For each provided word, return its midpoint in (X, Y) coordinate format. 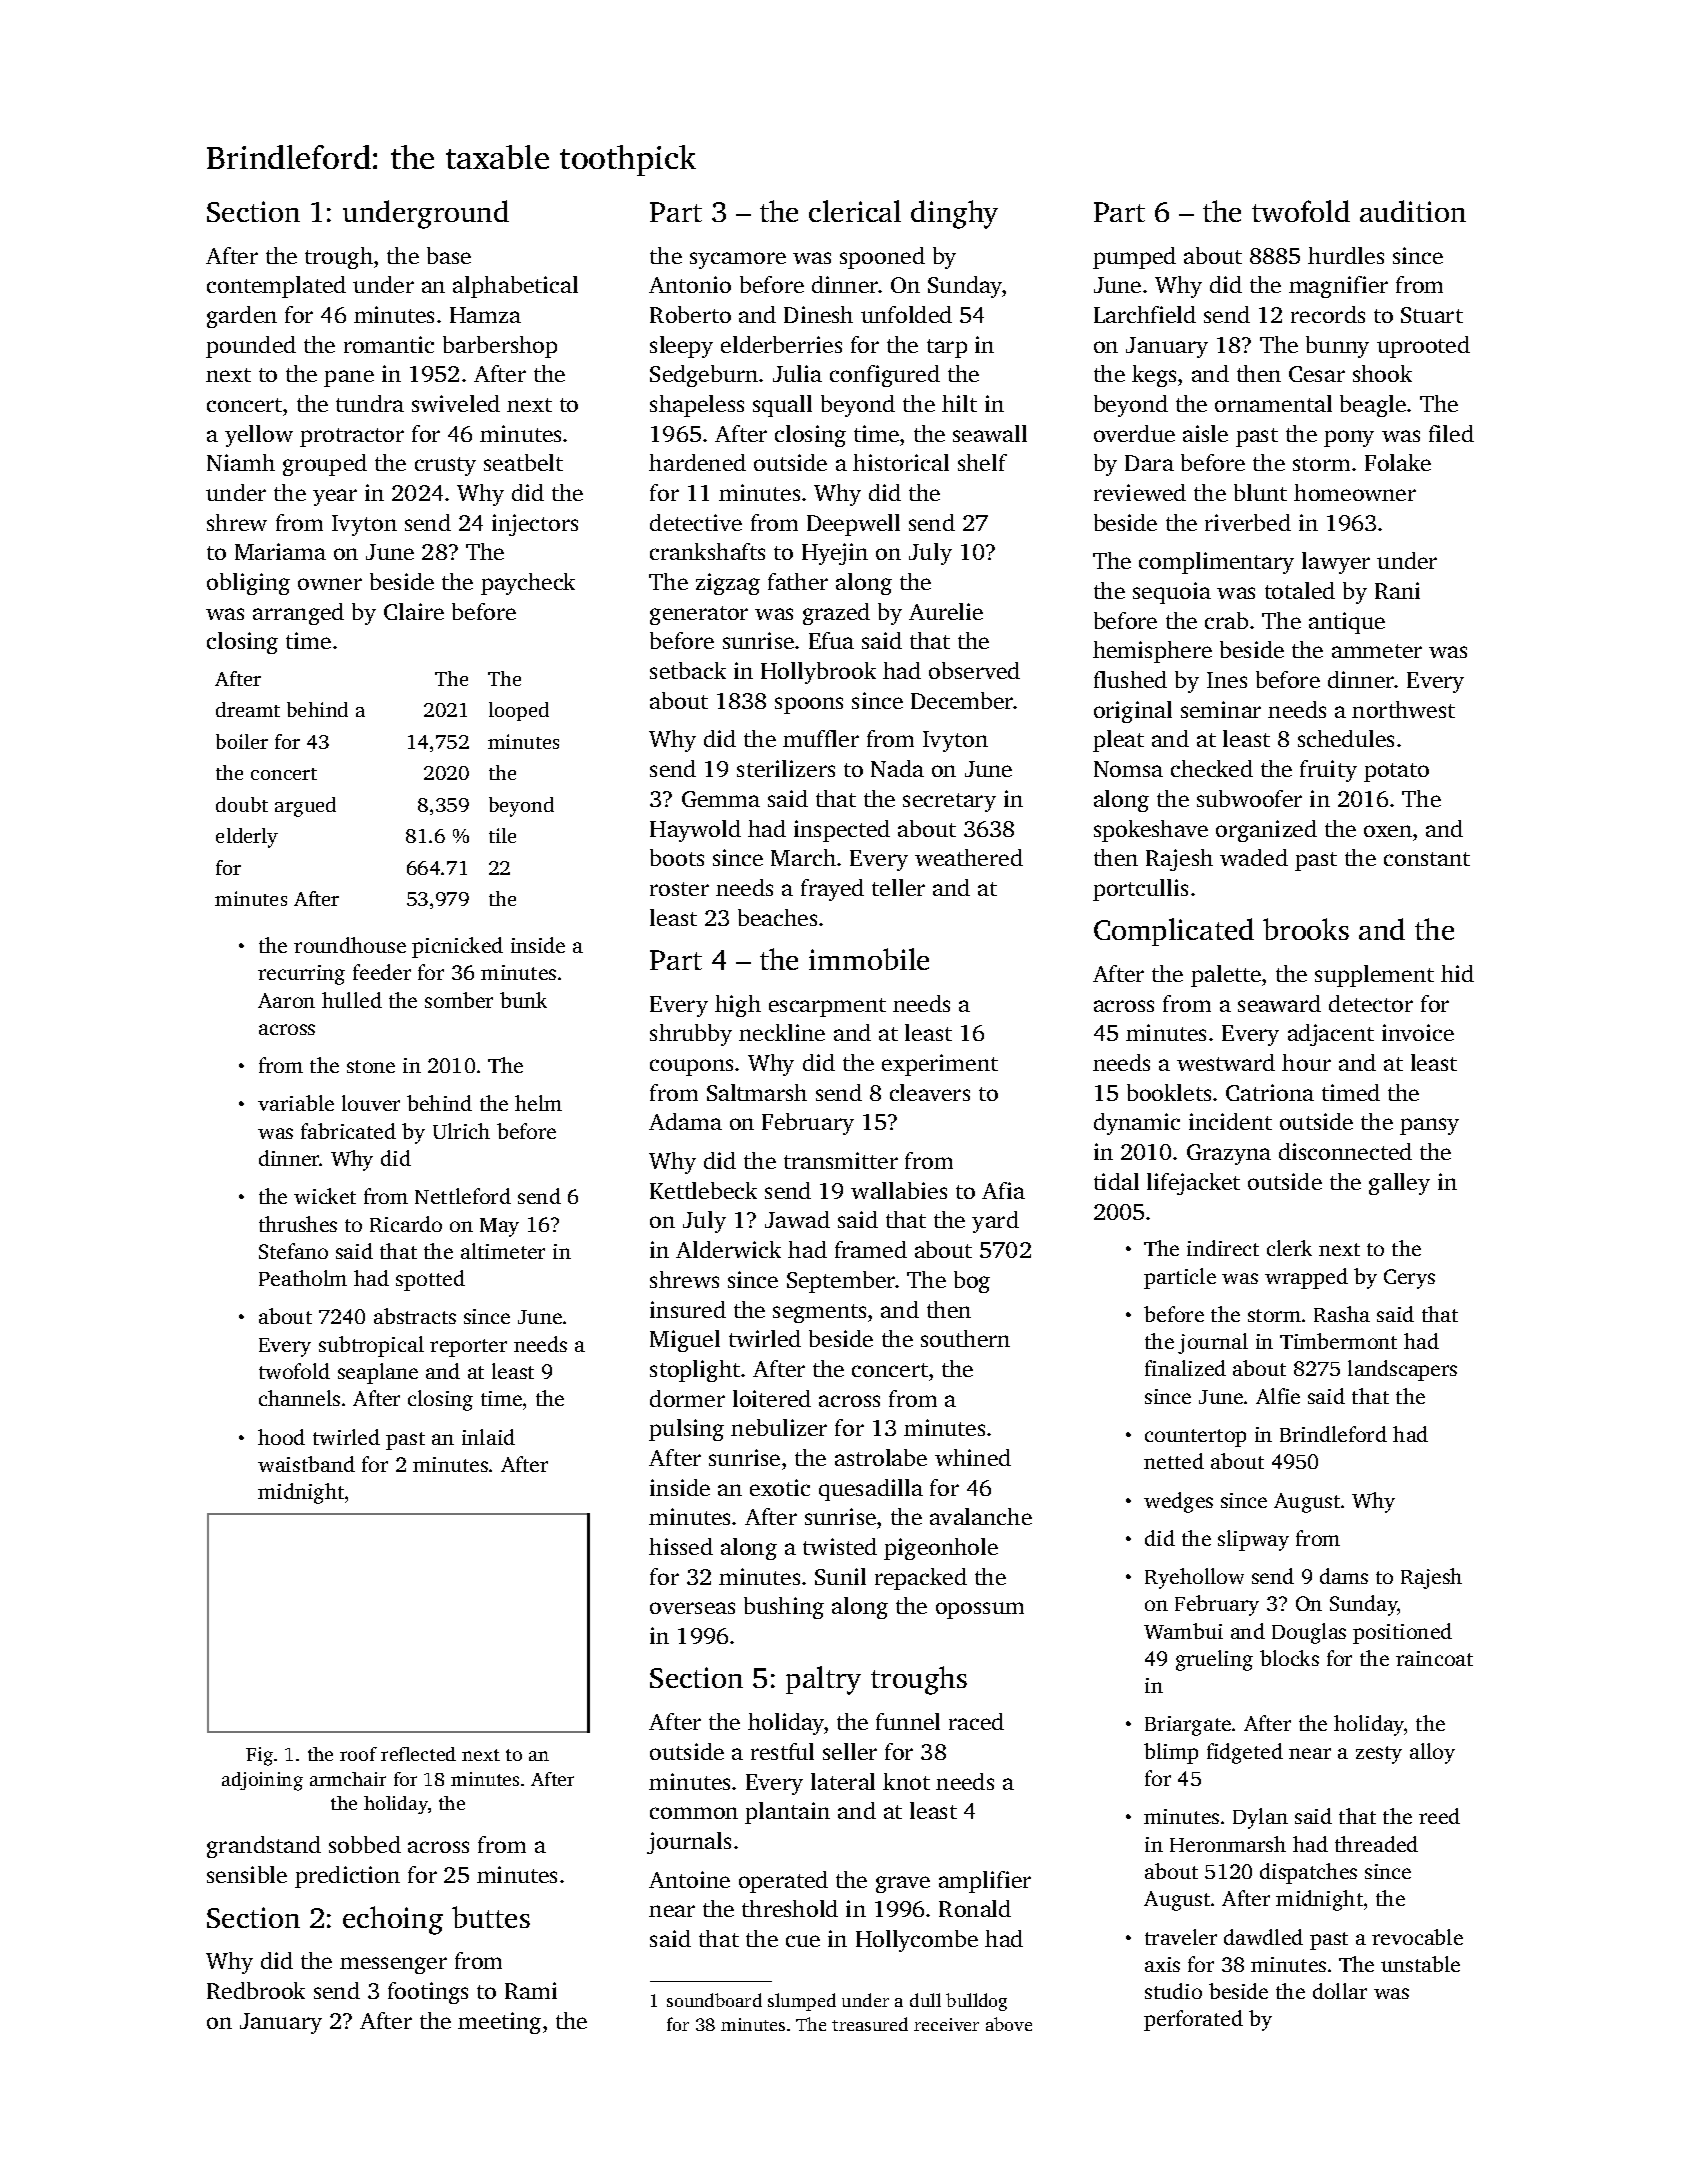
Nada (897, 768)
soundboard (714, 2000)
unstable (1420, 1964)
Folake (1398, 462)
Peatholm (303, 1278)
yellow (259, 436)
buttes (491, 1917)
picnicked (457, 947)
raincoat (1434, 1658)
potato (1396, 772)
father (798, 581)
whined (973, 1457)
